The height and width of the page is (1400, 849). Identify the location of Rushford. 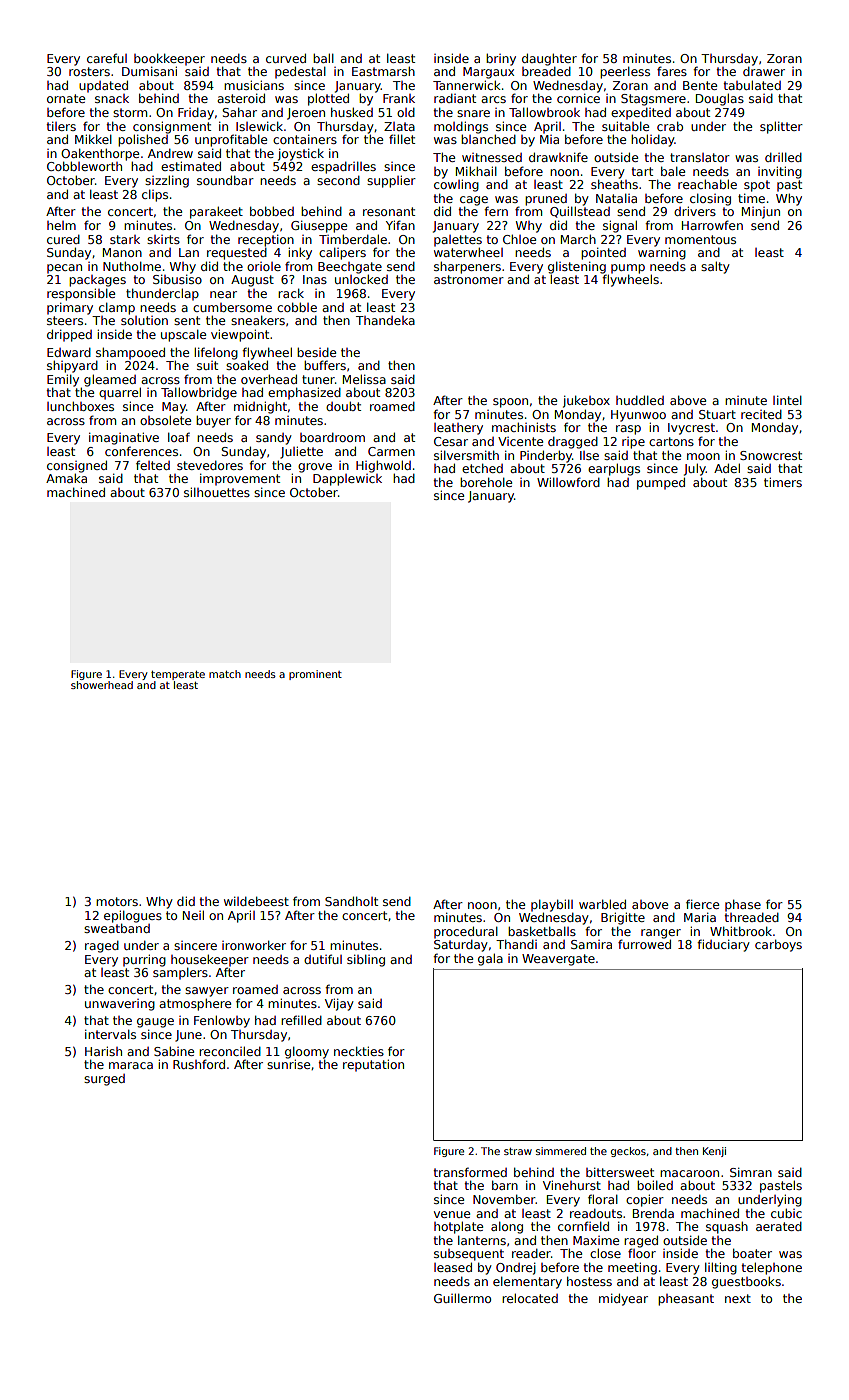
(199, 1064).
